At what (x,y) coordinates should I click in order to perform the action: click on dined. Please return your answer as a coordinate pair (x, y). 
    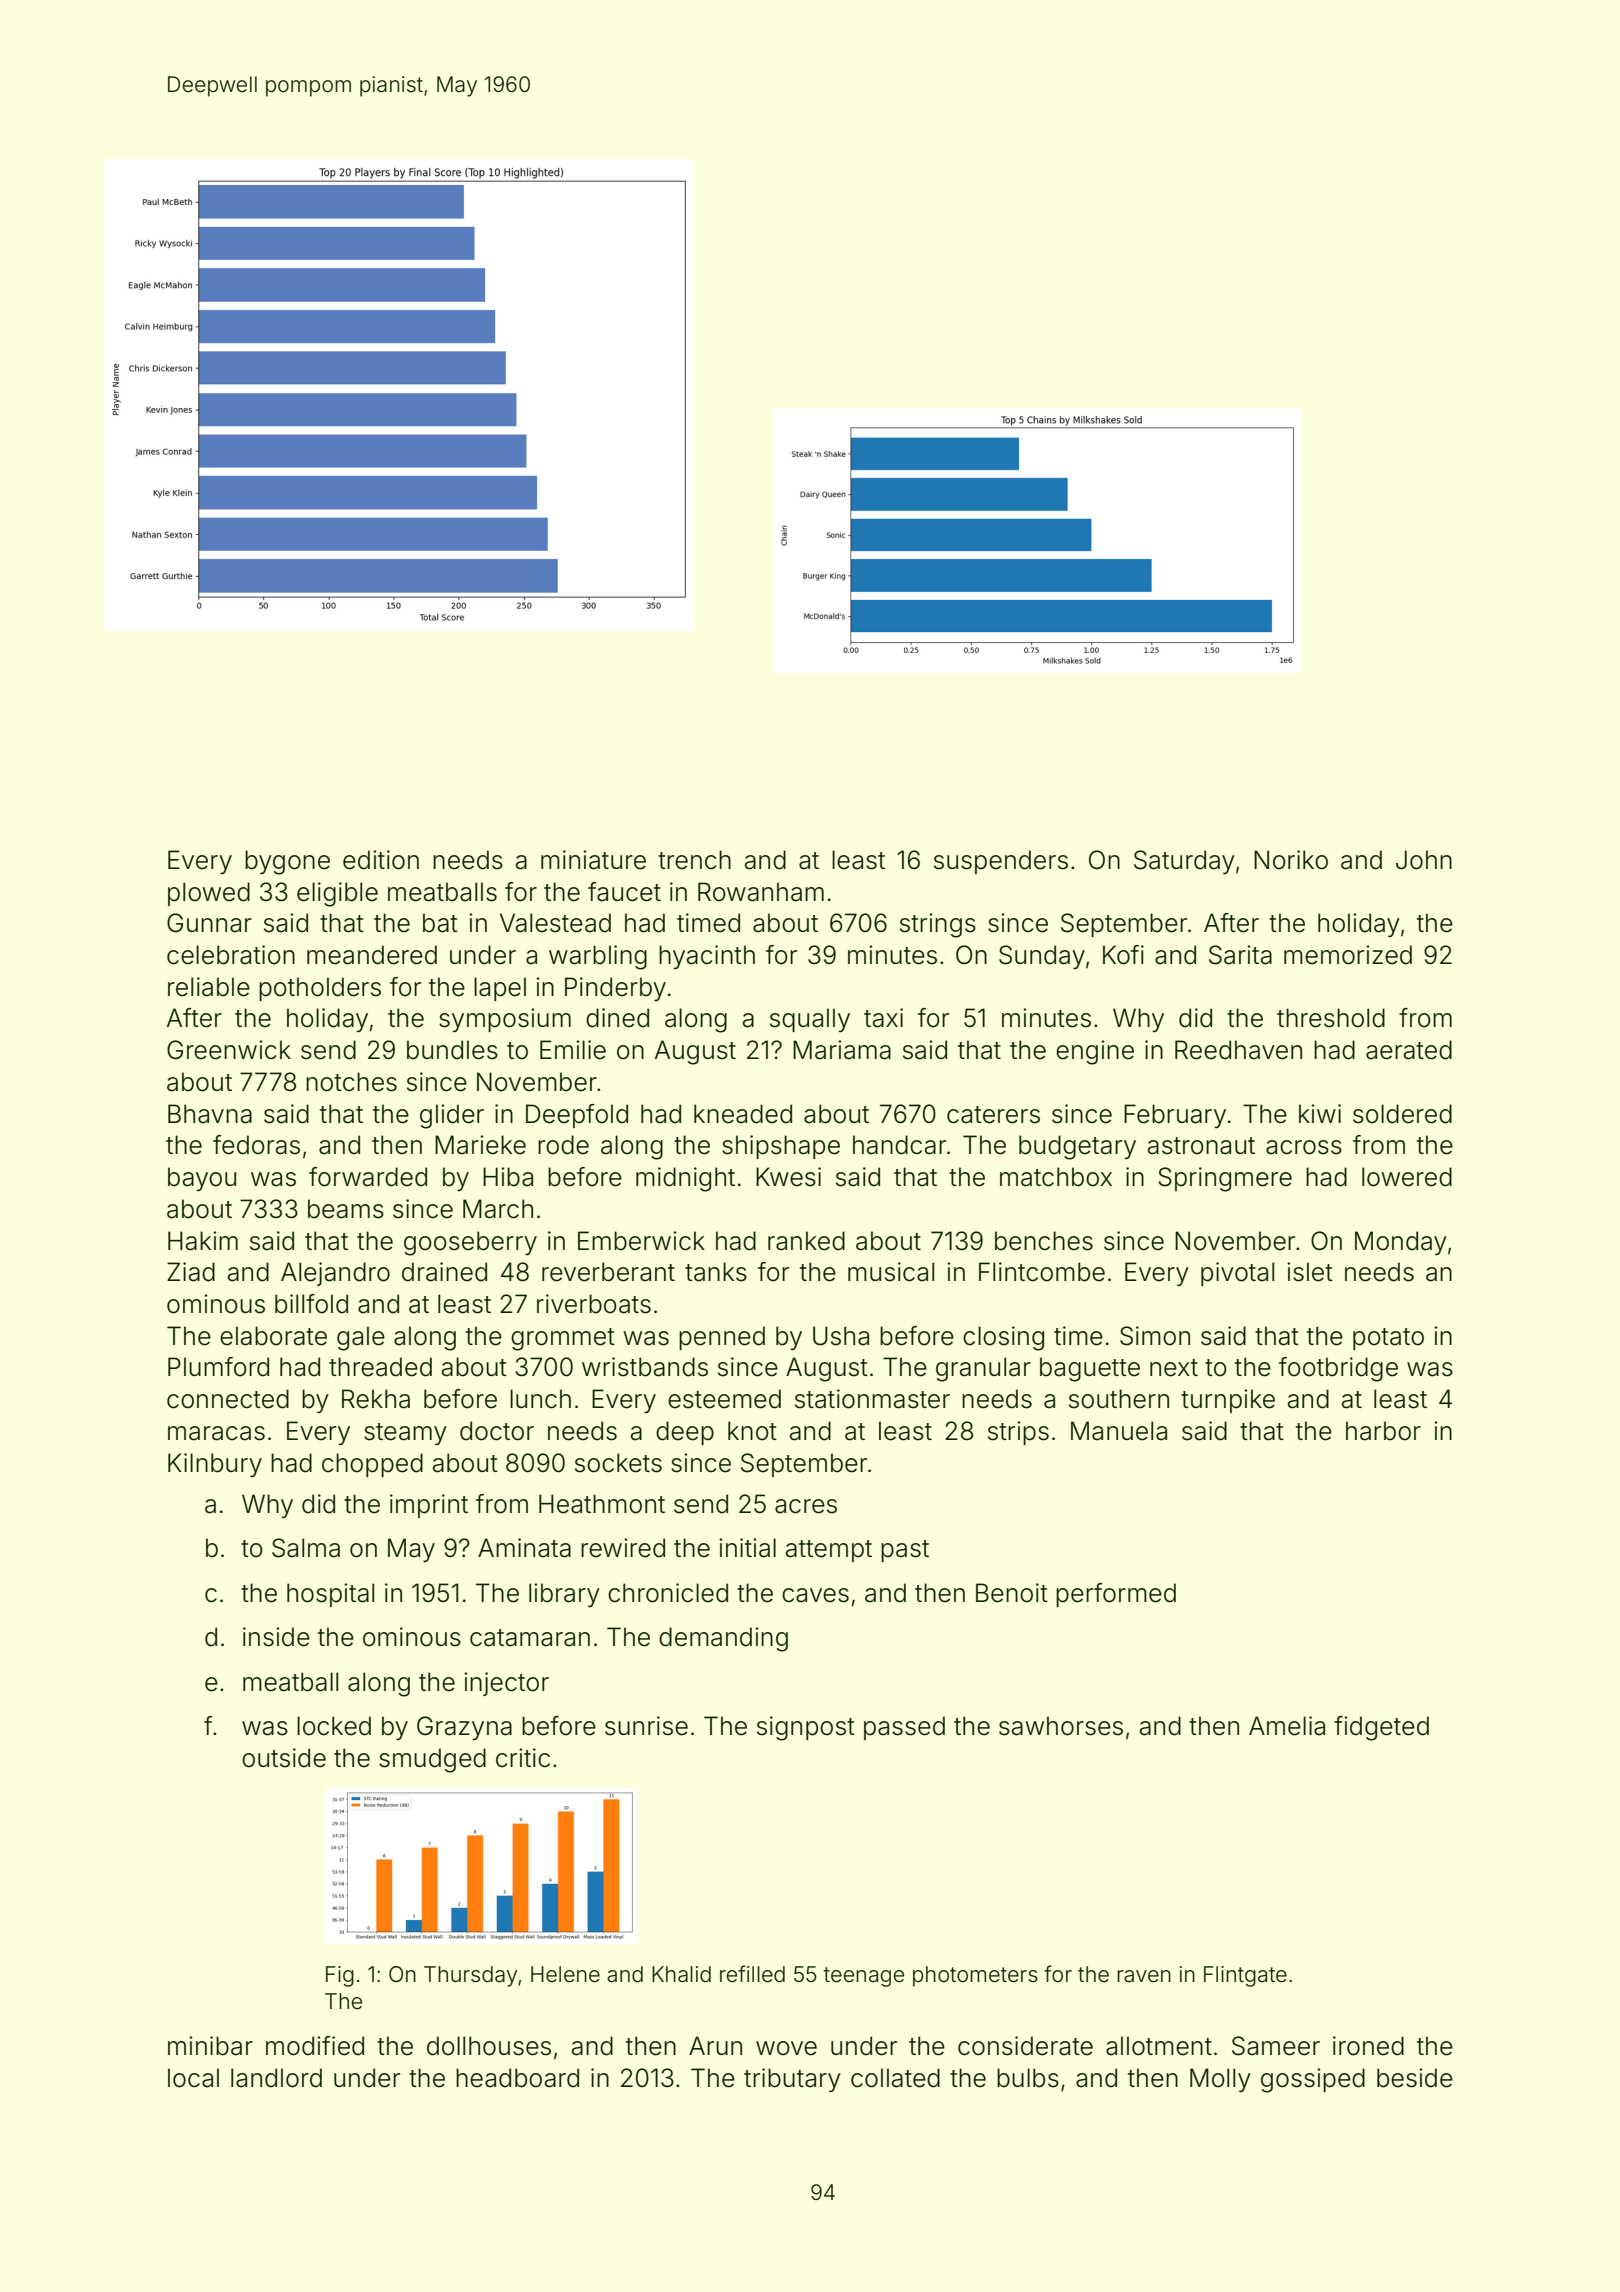
    Looking at the image, I should click on (617, 1018).
